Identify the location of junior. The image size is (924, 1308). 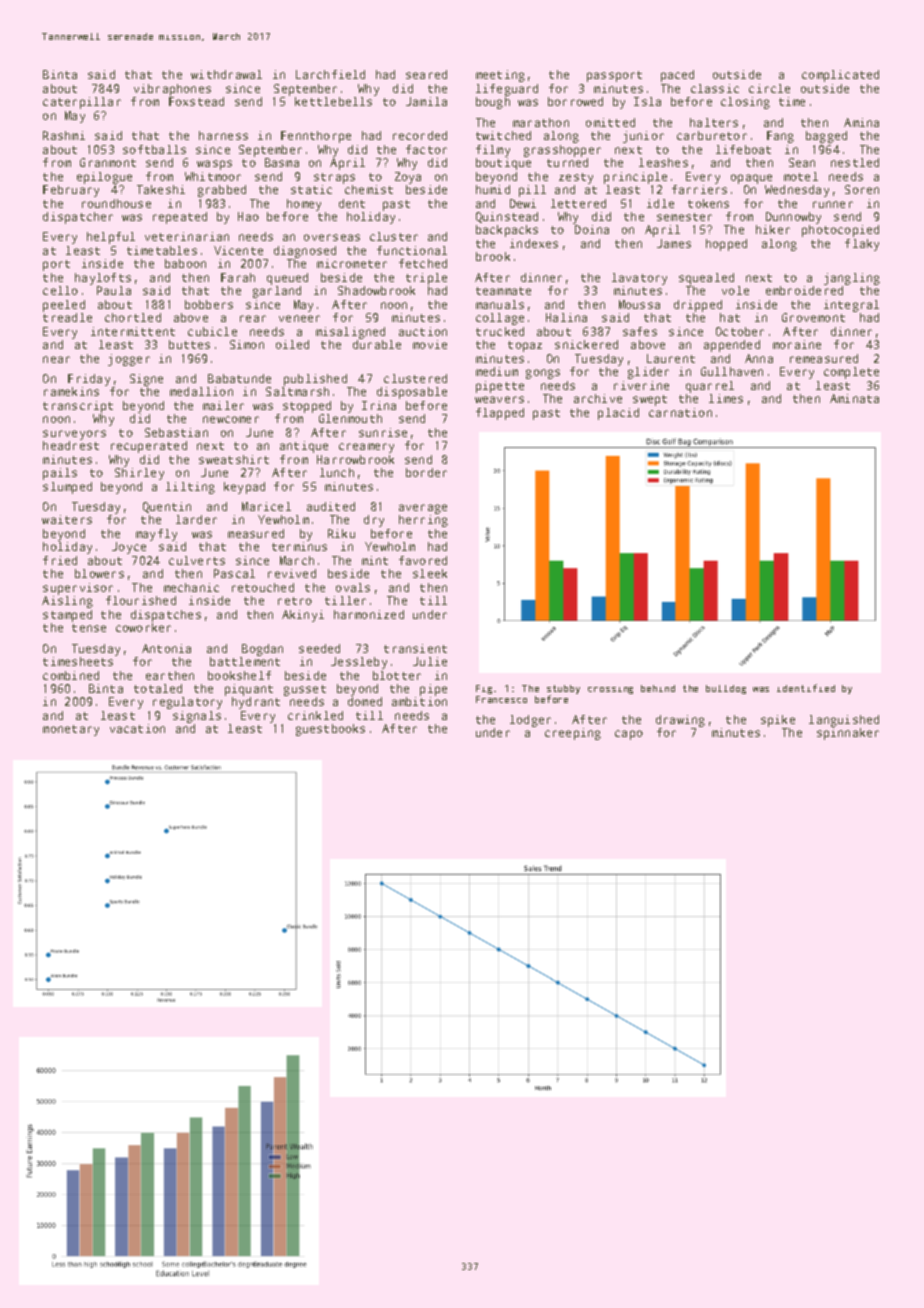
(643, 137).
